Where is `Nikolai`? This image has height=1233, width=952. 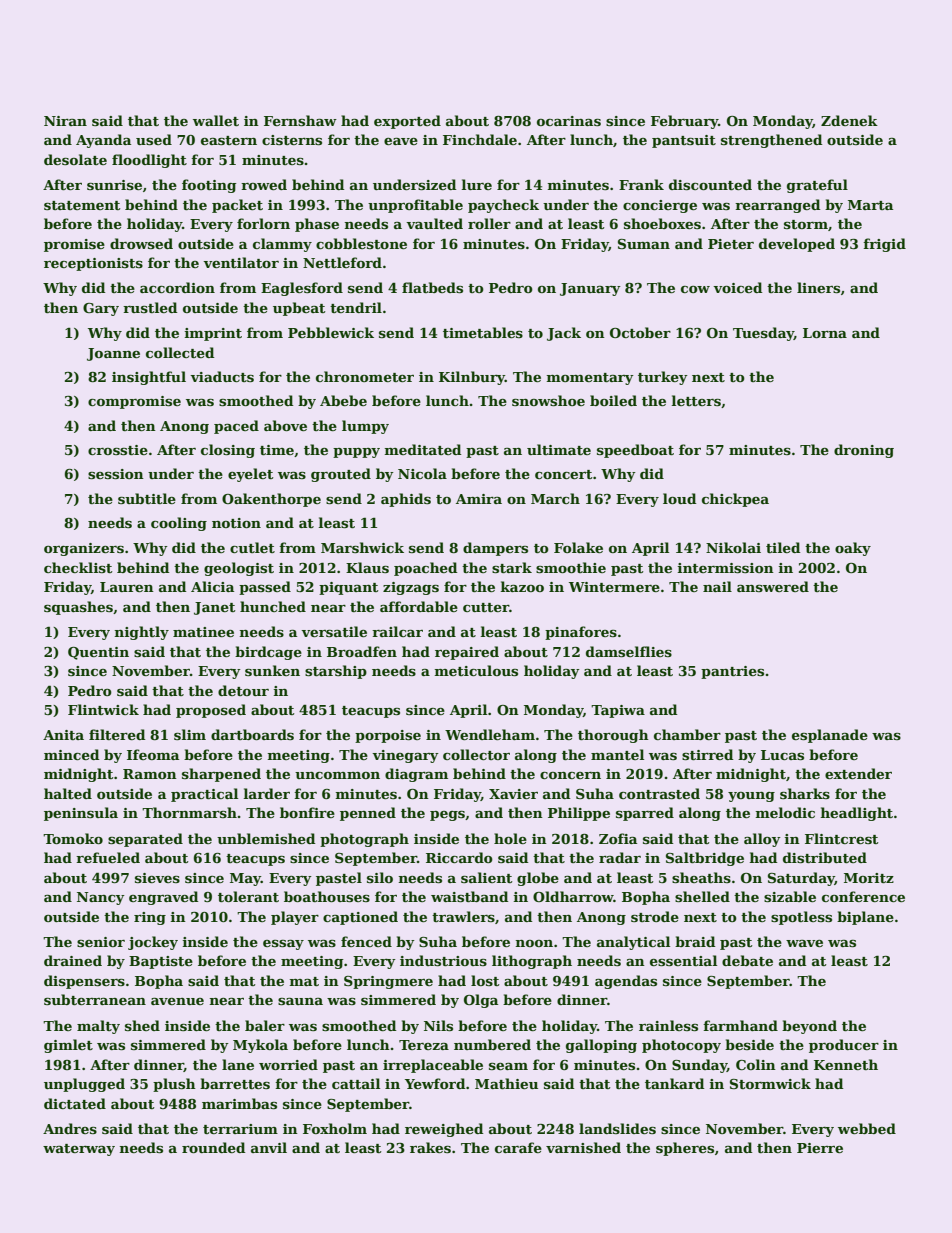 Nikolai is located at coordinates (733, 547).
